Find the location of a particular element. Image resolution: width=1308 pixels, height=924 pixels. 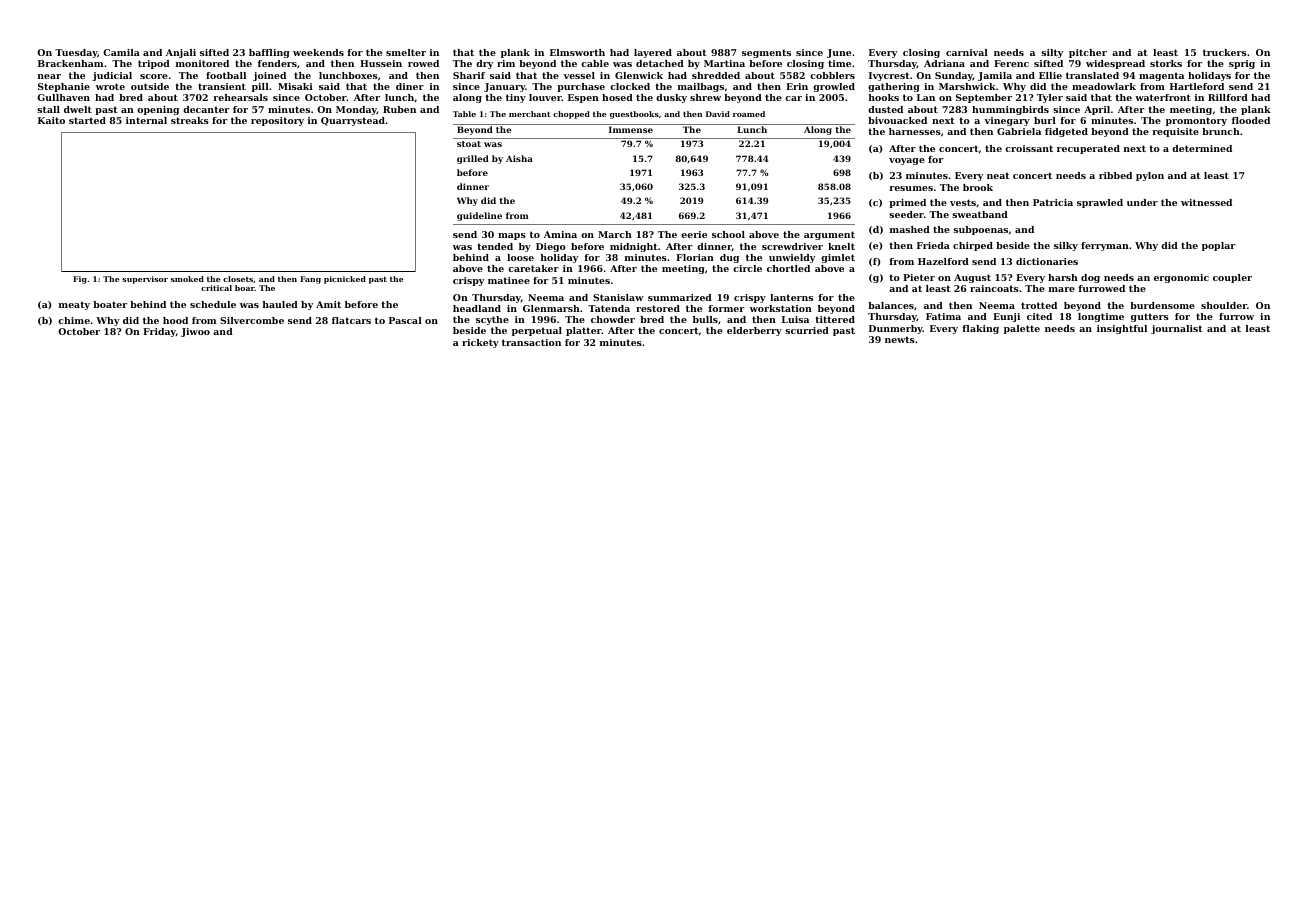

pitcher is located at coordinates (1088, 53).
